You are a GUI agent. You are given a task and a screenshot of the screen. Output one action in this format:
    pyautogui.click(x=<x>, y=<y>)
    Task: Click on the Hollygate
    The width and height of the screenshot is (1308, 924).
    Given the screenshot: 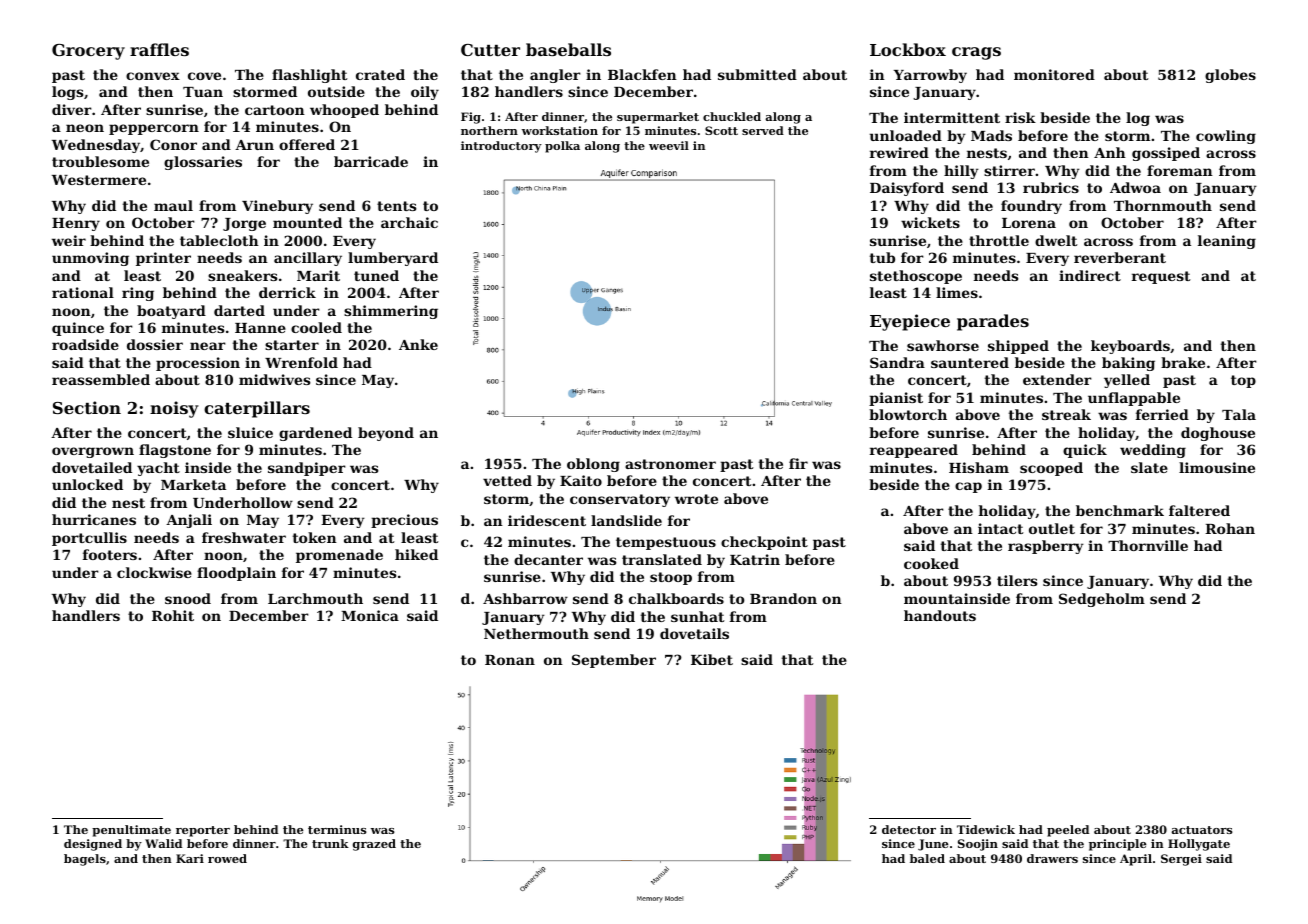 What is the action you would take?
    pyautogui.click(x=1199, y=845)
